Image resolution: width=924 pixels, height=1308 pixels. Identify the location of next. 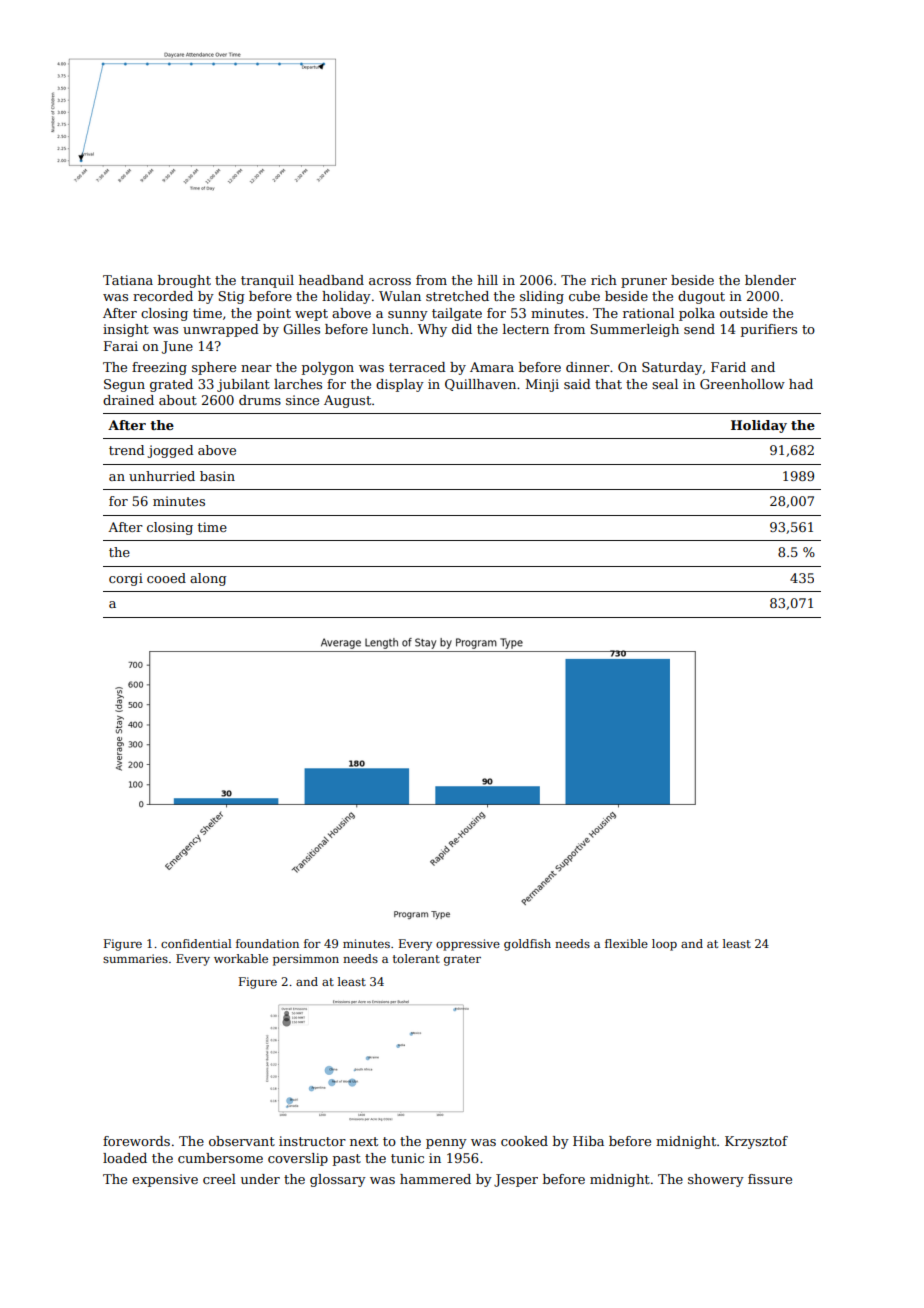
(364, 1141).
